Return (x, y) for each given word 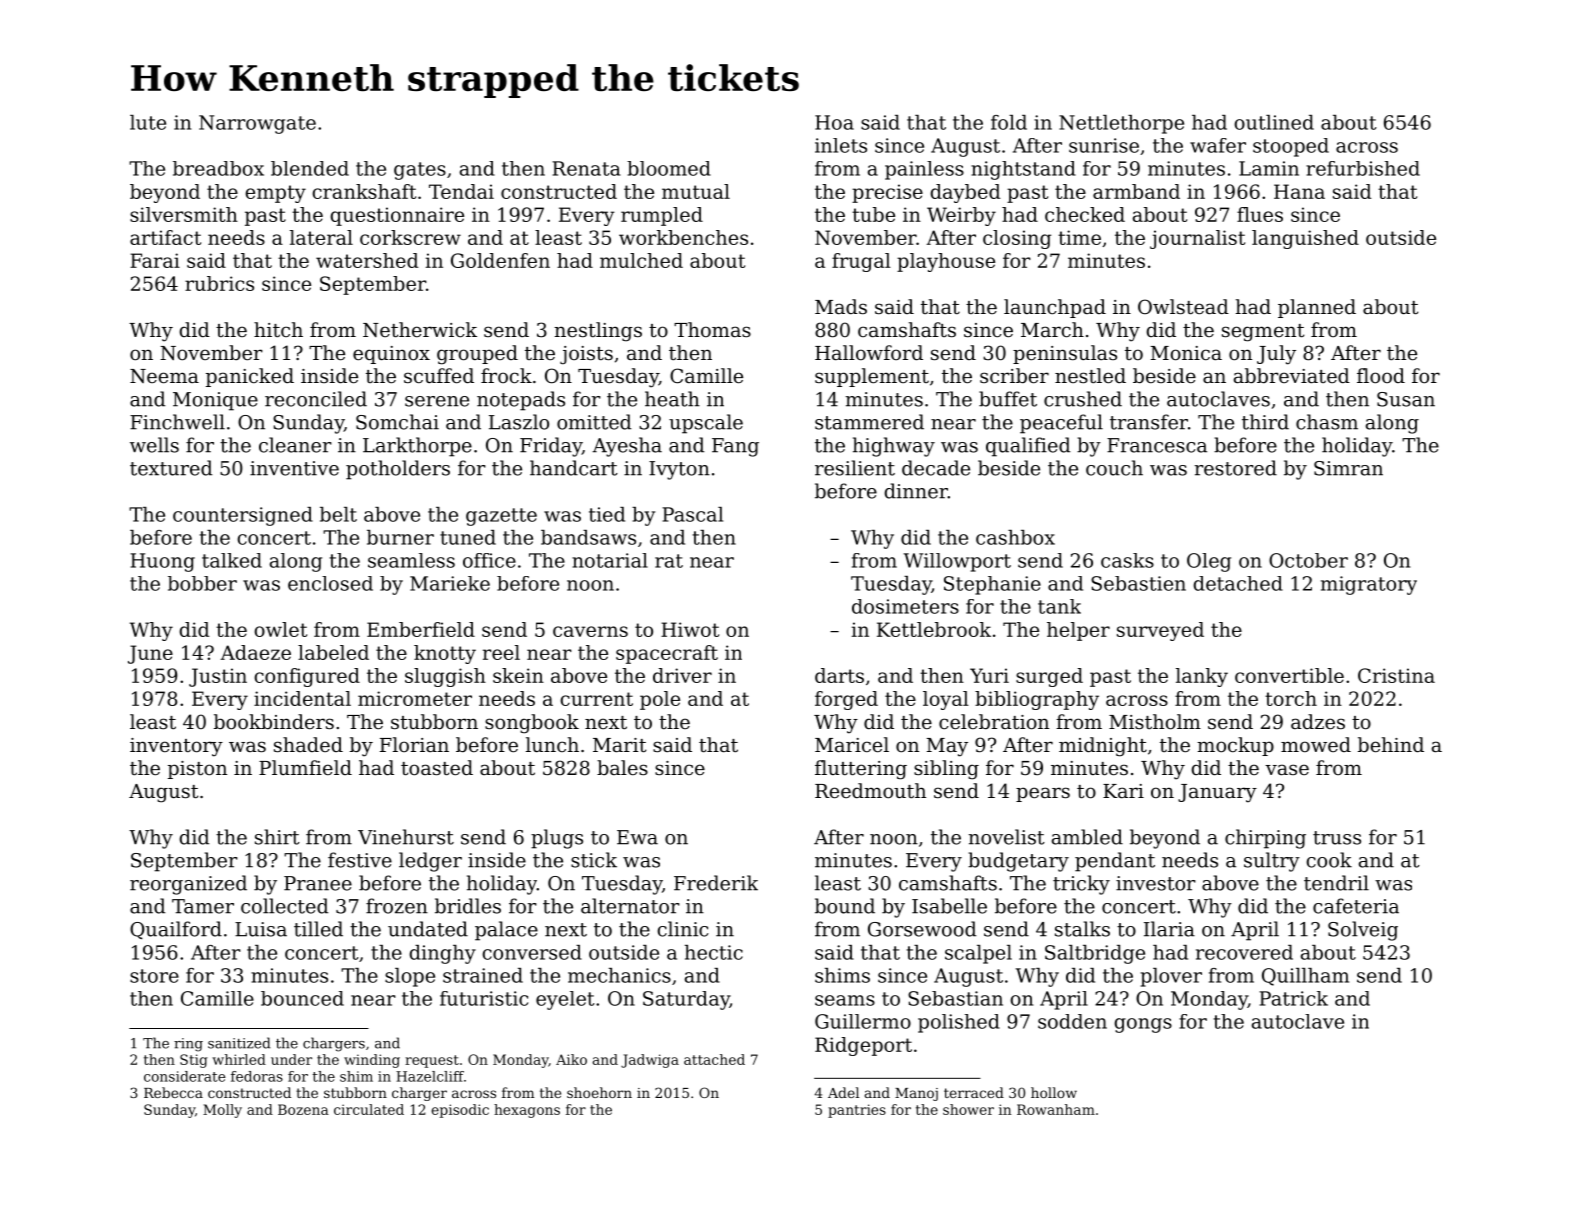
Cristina (1396, 675)
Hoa (834, 122)
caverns (590, 631)
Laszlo (519, 422)
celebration (994, 722)
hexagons (527, 1111)
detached (1238, 583)
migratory (1369, 585)
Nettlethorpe (1121, 124)
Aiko (571, 1059)
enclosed (330, 583)
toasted (437, 768)
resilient (855, 468)
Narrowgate (257, 124)
